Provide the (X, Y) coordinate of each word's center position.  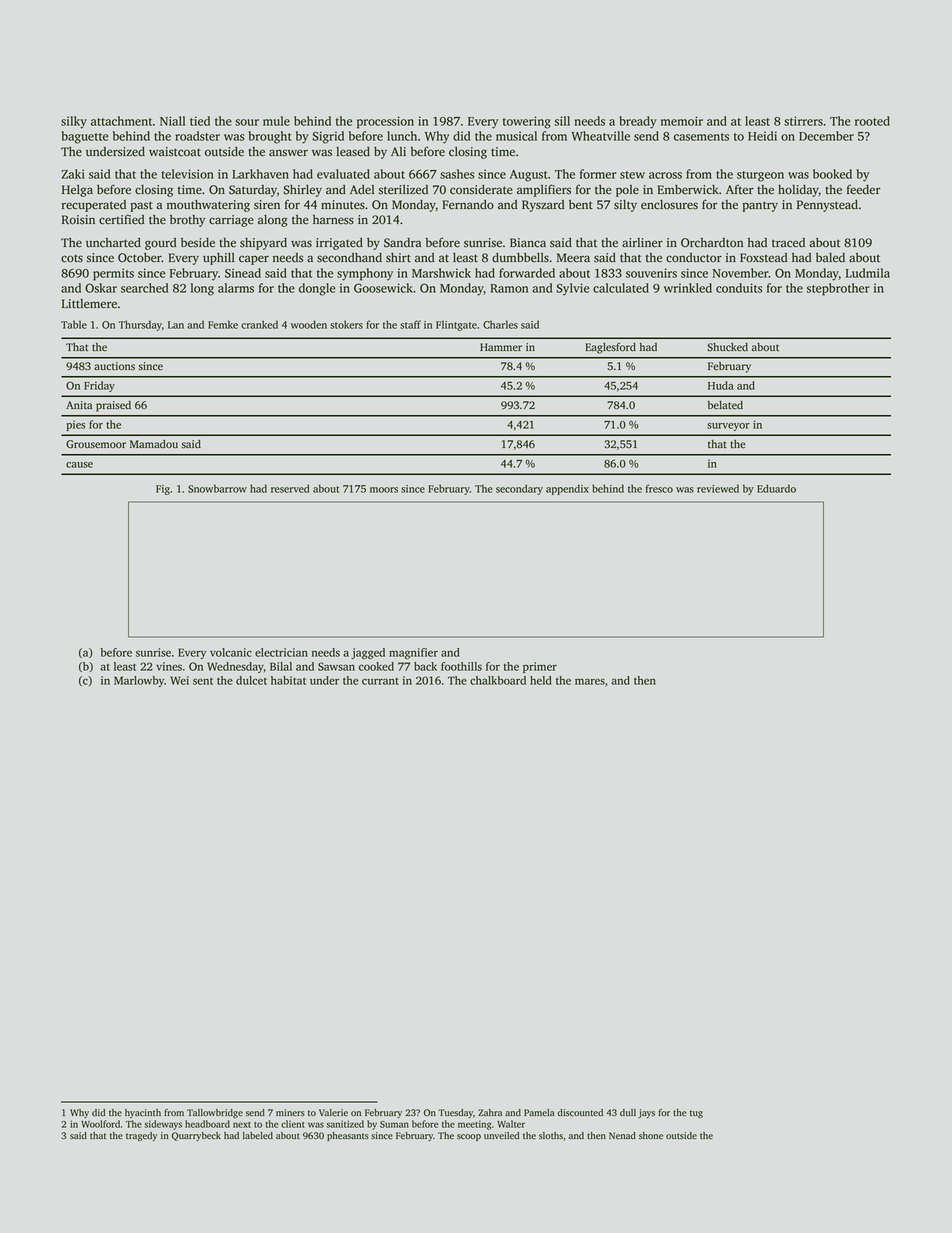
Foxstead (764, 258)
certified (122, 219)
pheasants (348, 1136)
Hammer (501, 347)
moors (384, 490)
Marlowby (139, 681)
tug (696, 1114)
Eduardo (776, 488)
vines (169, 666)
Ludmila (867, 273)
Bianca (528, 243)
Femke (223, 324)
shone (651, 1136)
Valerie (333, 1112)
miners (290, 1112)
